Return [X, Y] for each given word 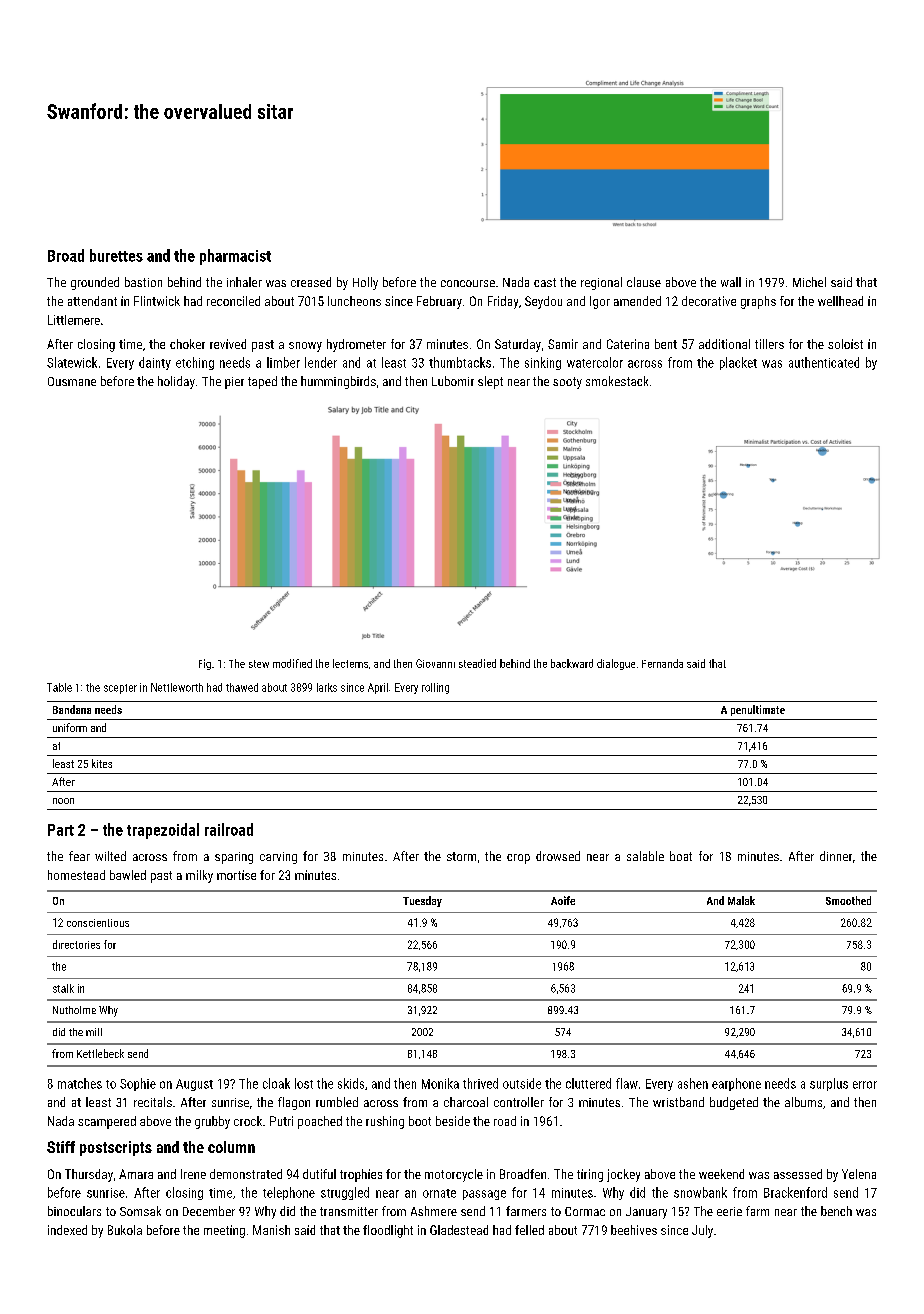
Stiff [61, 1147]
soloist [845, 344]
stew [259, 664]
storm [461, 856]
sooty [567, 383]
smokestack [617, 381]
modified [292, 663]
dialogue [616, 664]
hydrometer [356, 345]
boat [681, 856]
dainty [155, 363]
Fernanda [662, 663]
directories [76, 944]
